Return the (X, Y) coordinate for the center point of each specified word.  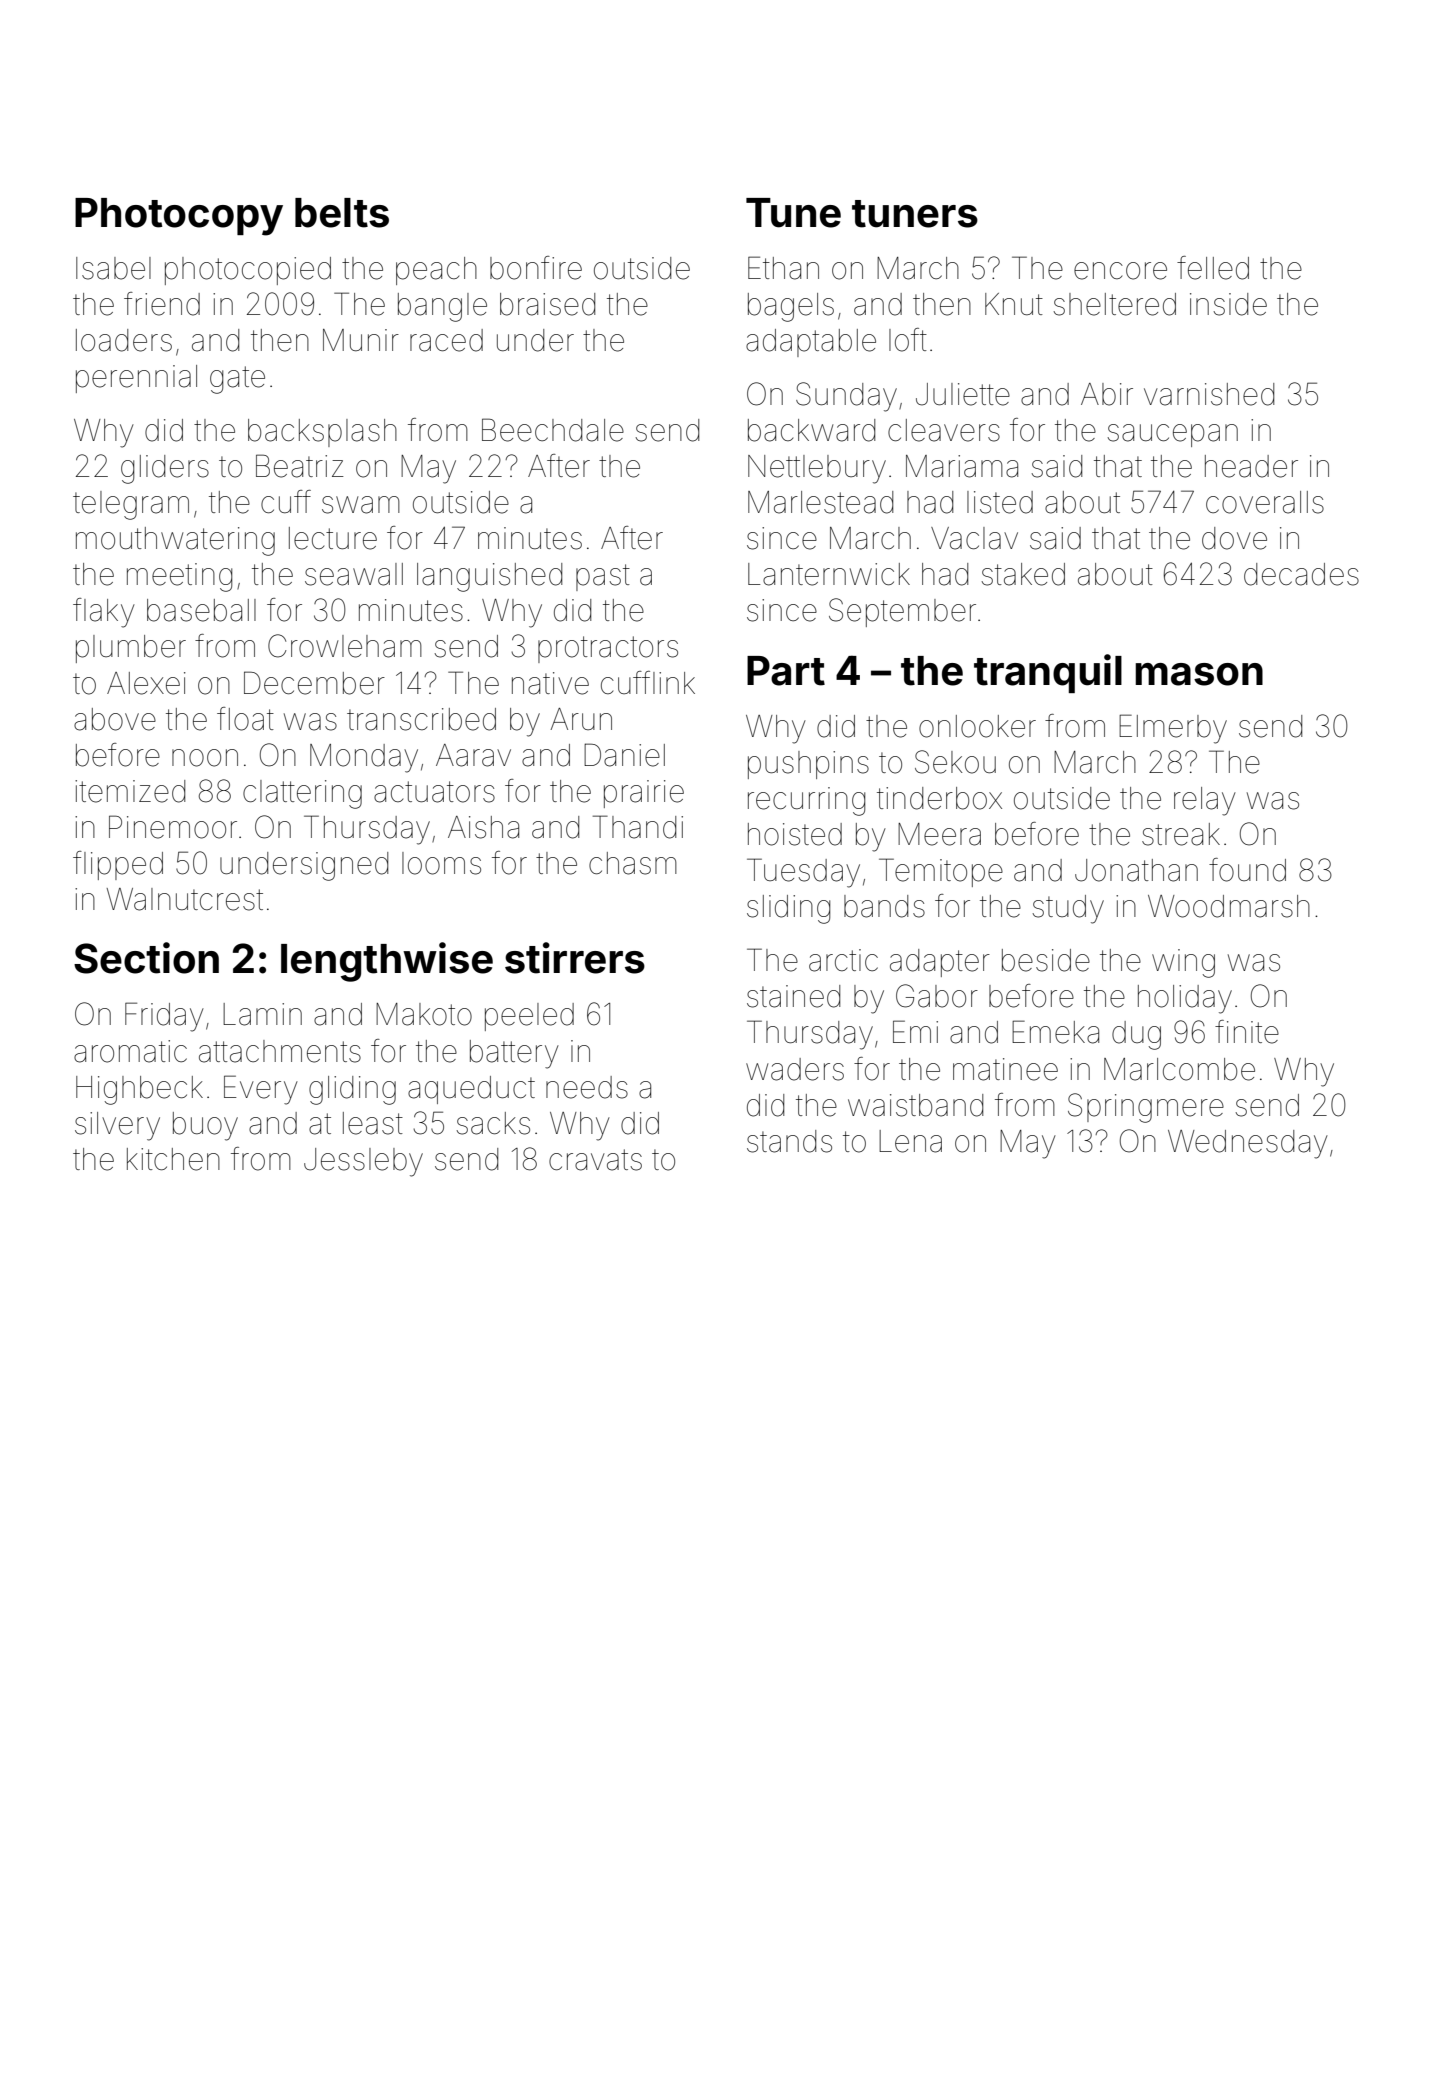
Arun (581, 719)
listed (1000, 502)
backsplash (322, 433)
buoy (205, 1126)
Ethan (783, 268)
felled (1213, 268)
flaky (104, 613)
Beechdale (553, 430)
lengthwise (387, 962)
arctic (843, 960)
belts (342, 213)
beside (1046, 960)
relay (1205, 801)
